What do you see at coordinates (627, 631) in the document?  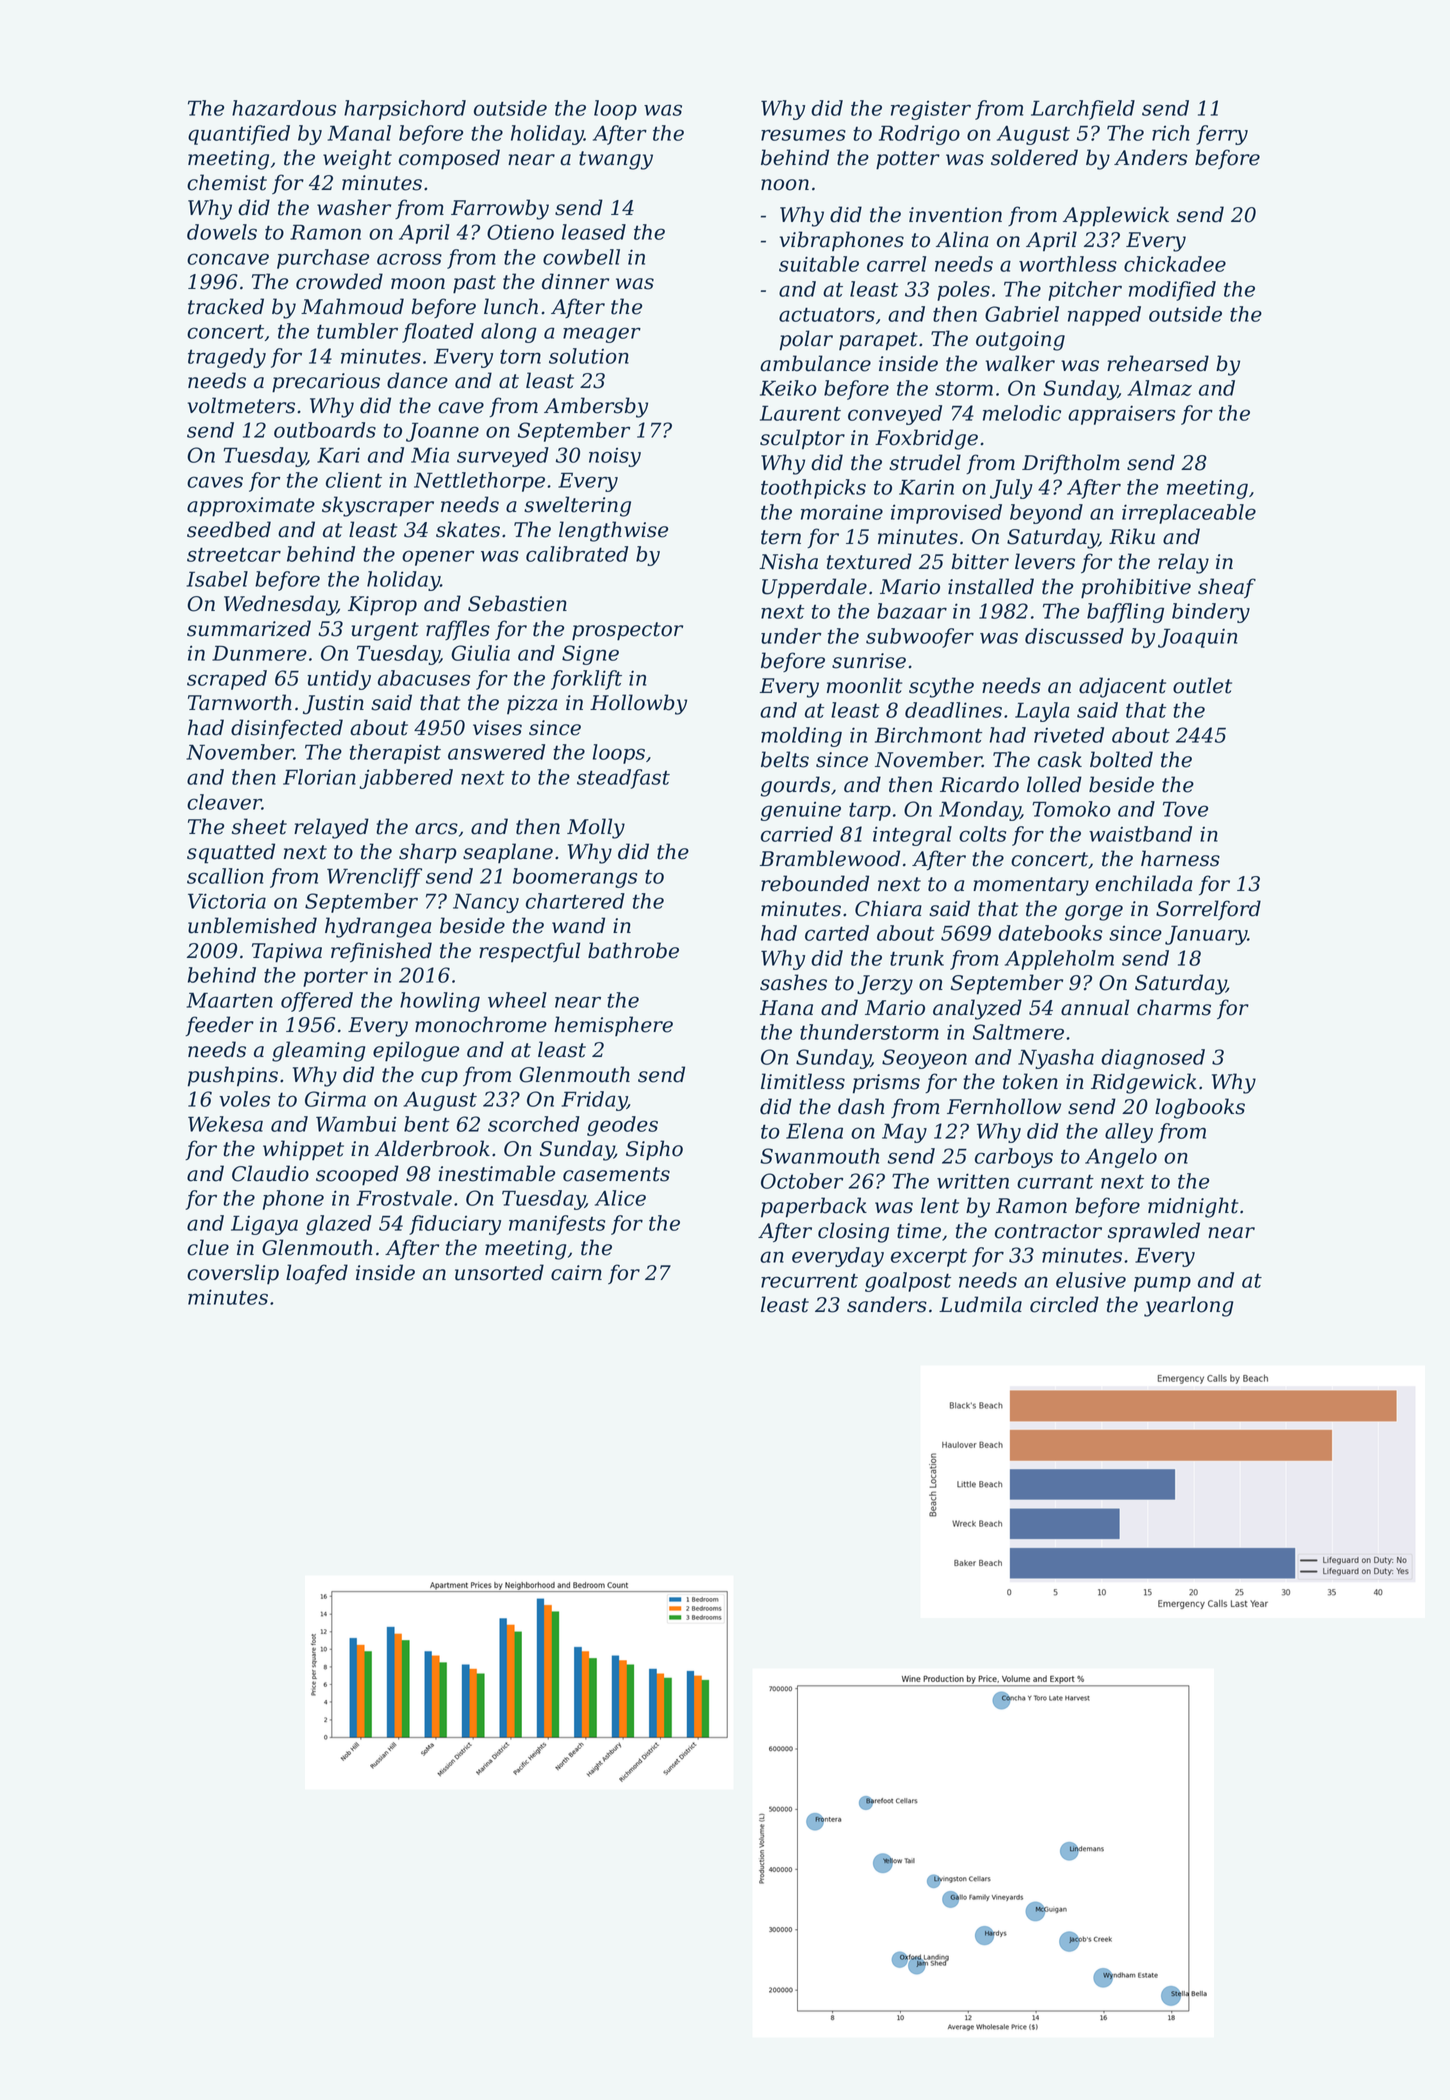 I see `prospector` at bounding box center [627, 631].
